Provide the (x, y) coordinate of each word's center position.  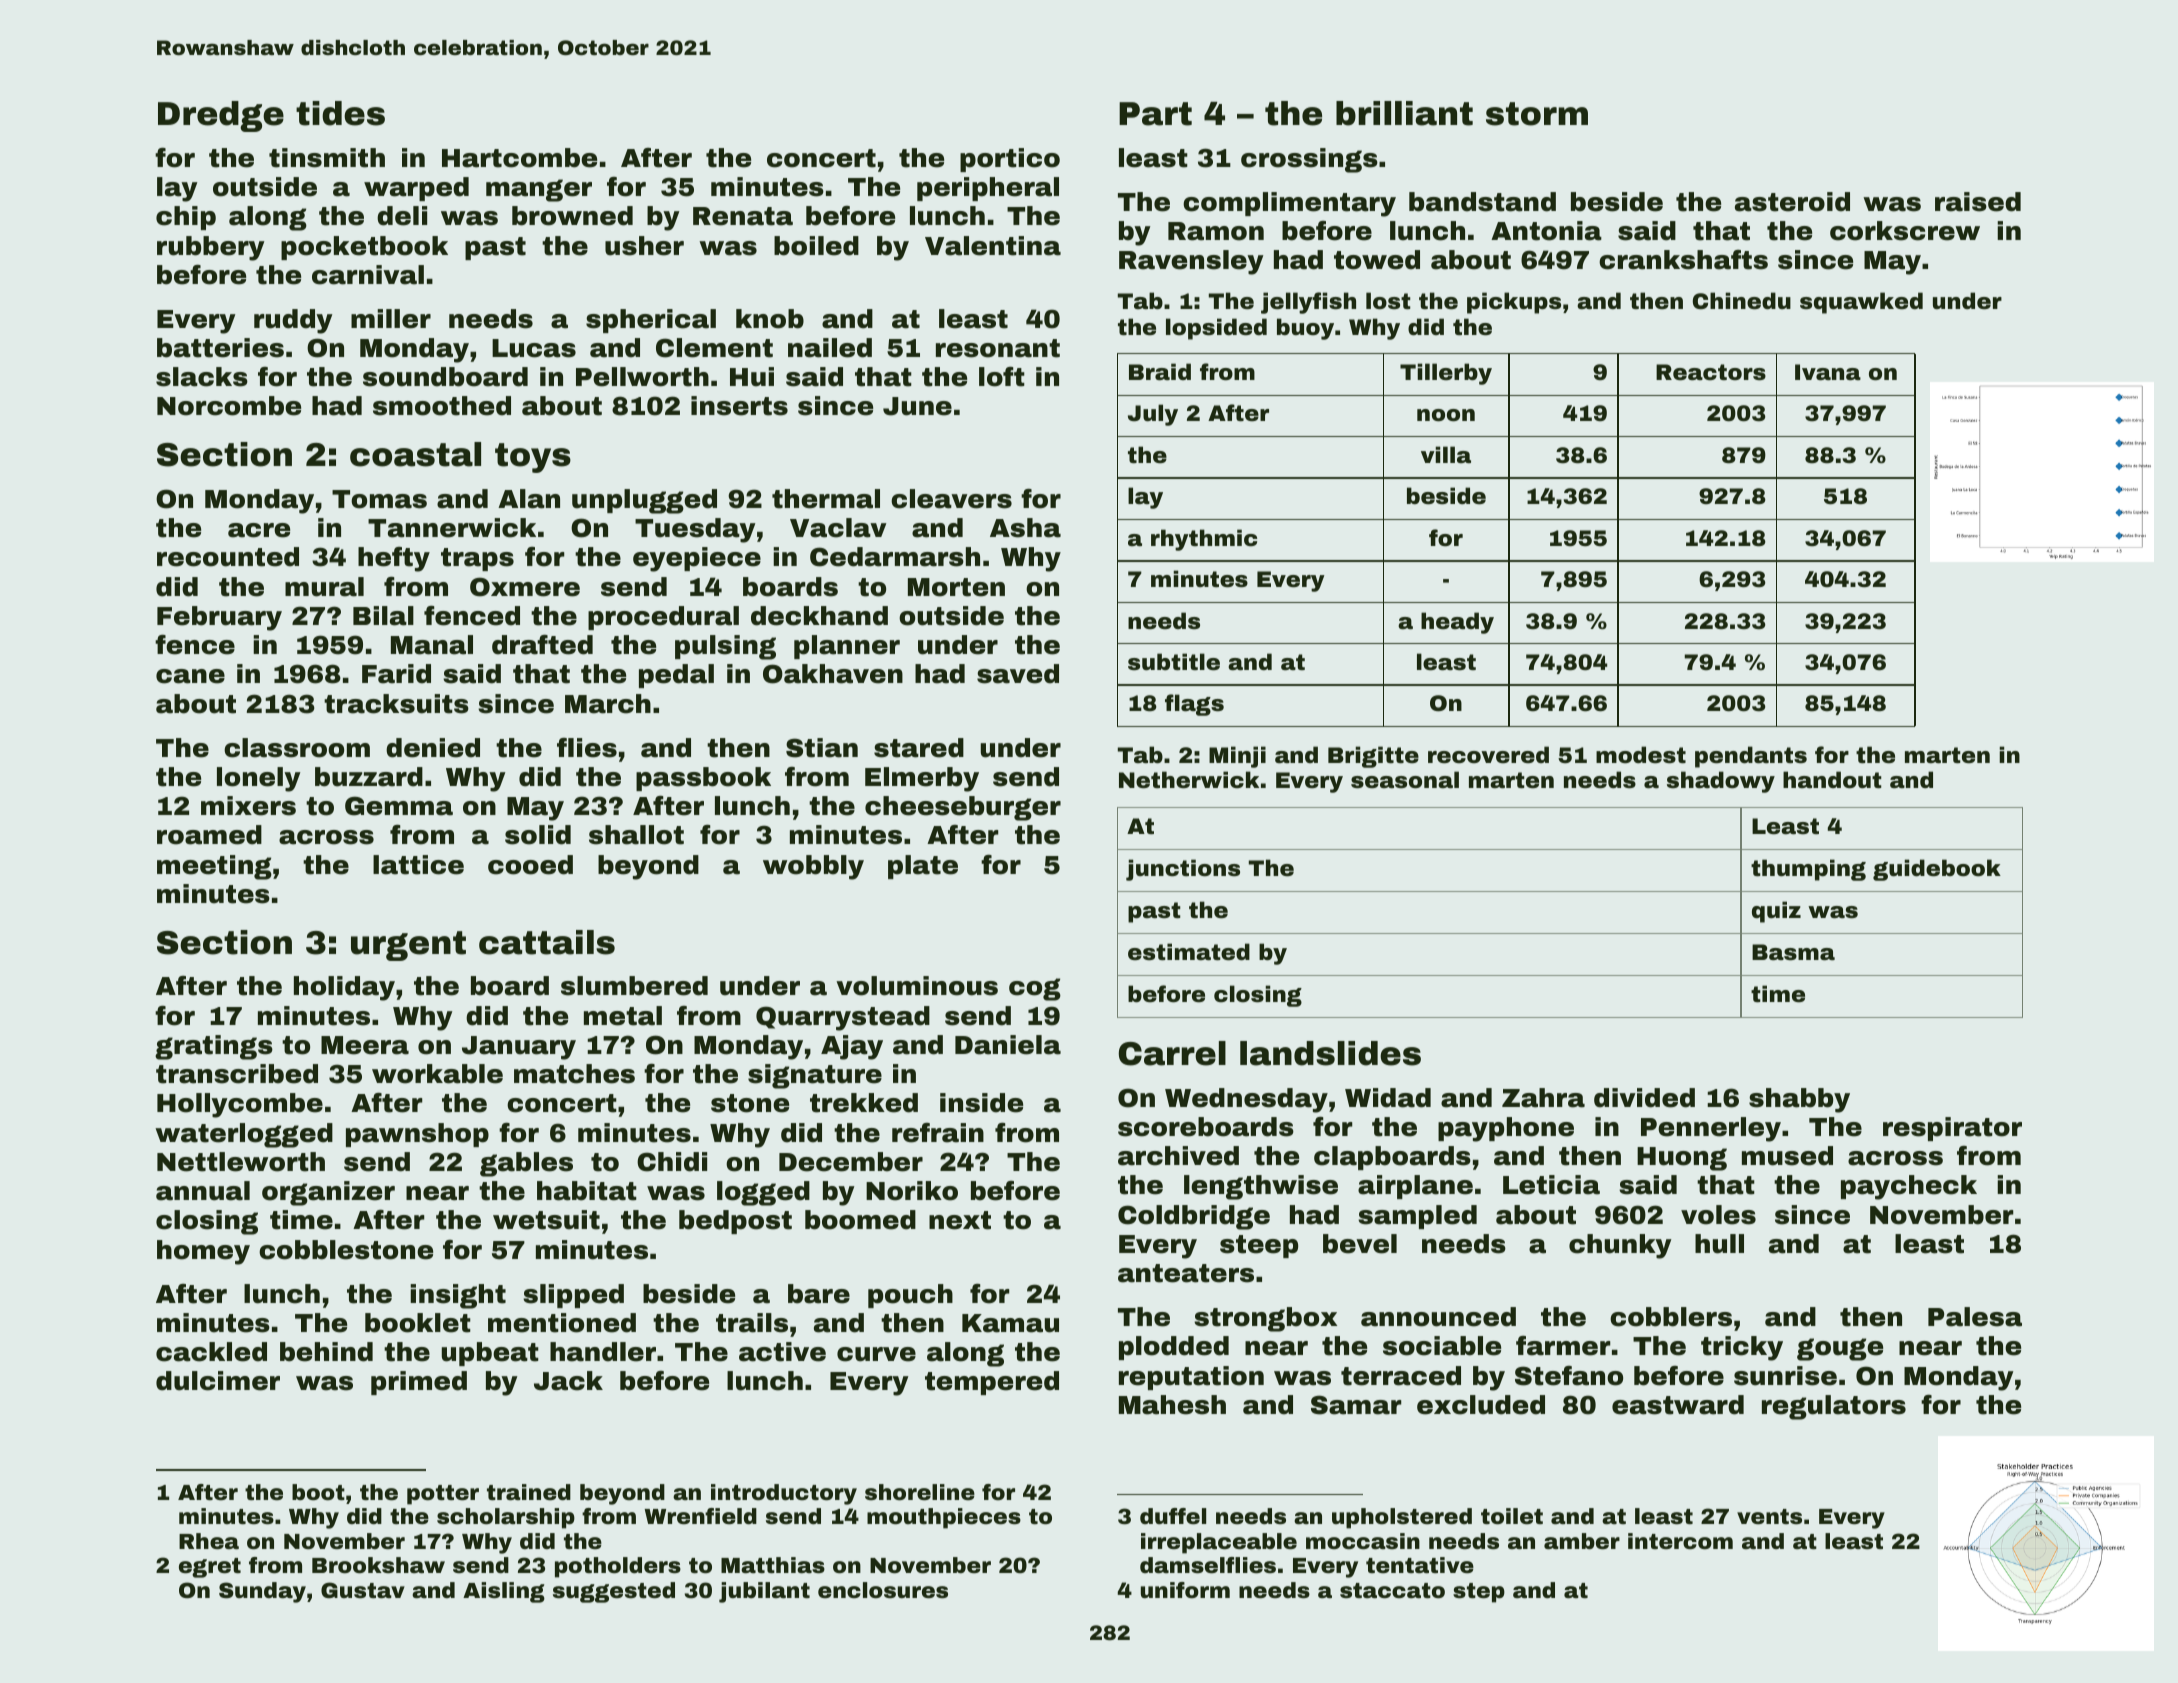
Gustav (363, 1590)
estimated (1189, 952)
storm (1537, 114)
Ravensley (1191, 262)
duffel (1173, 1516)
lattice (418, 865)
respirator (1952, 1129)
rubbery (211, 248)
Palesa (1975, 1317)
